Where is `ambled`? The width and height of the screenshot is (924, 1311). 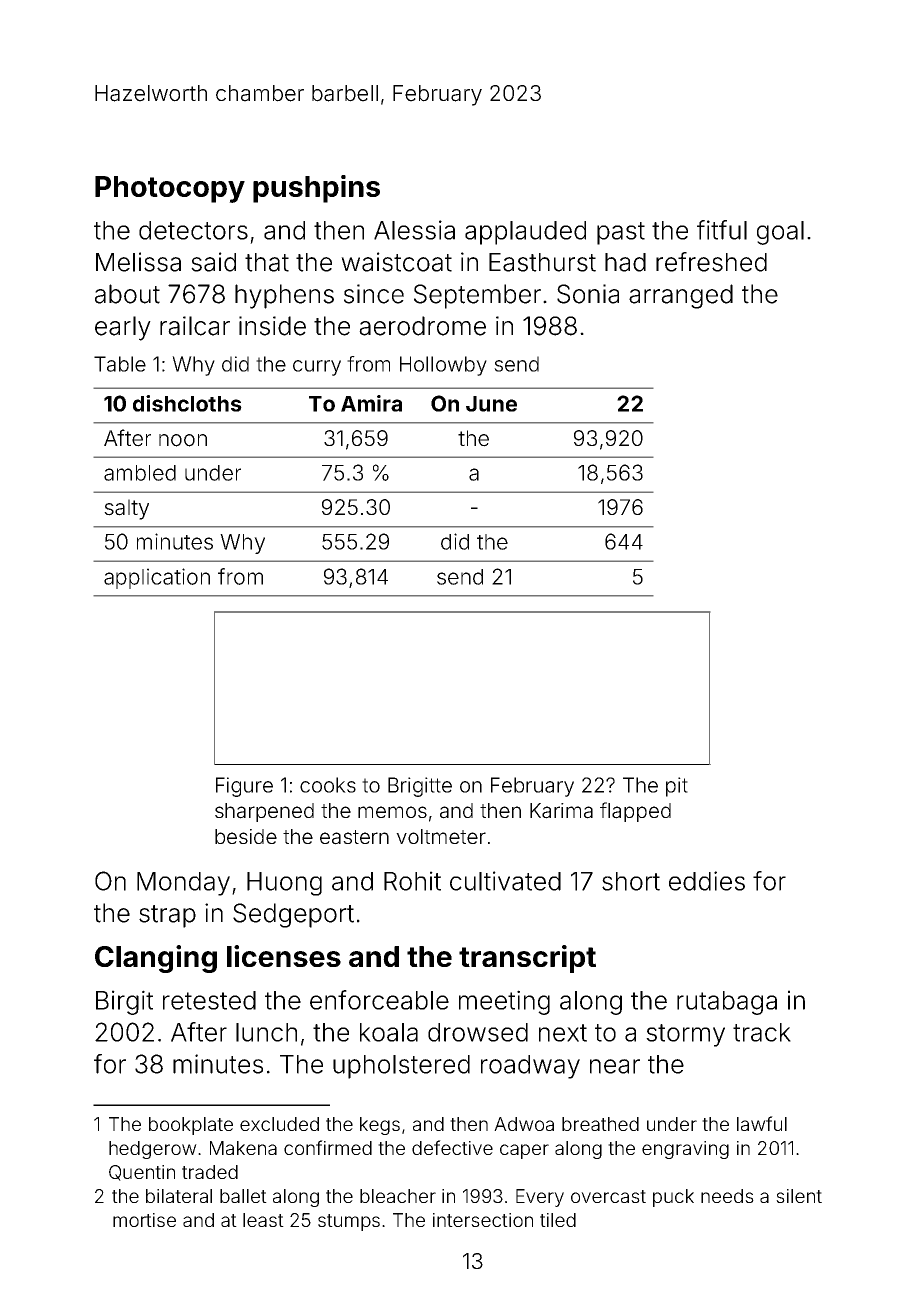 ambled is located at coordinates (140, 473).
